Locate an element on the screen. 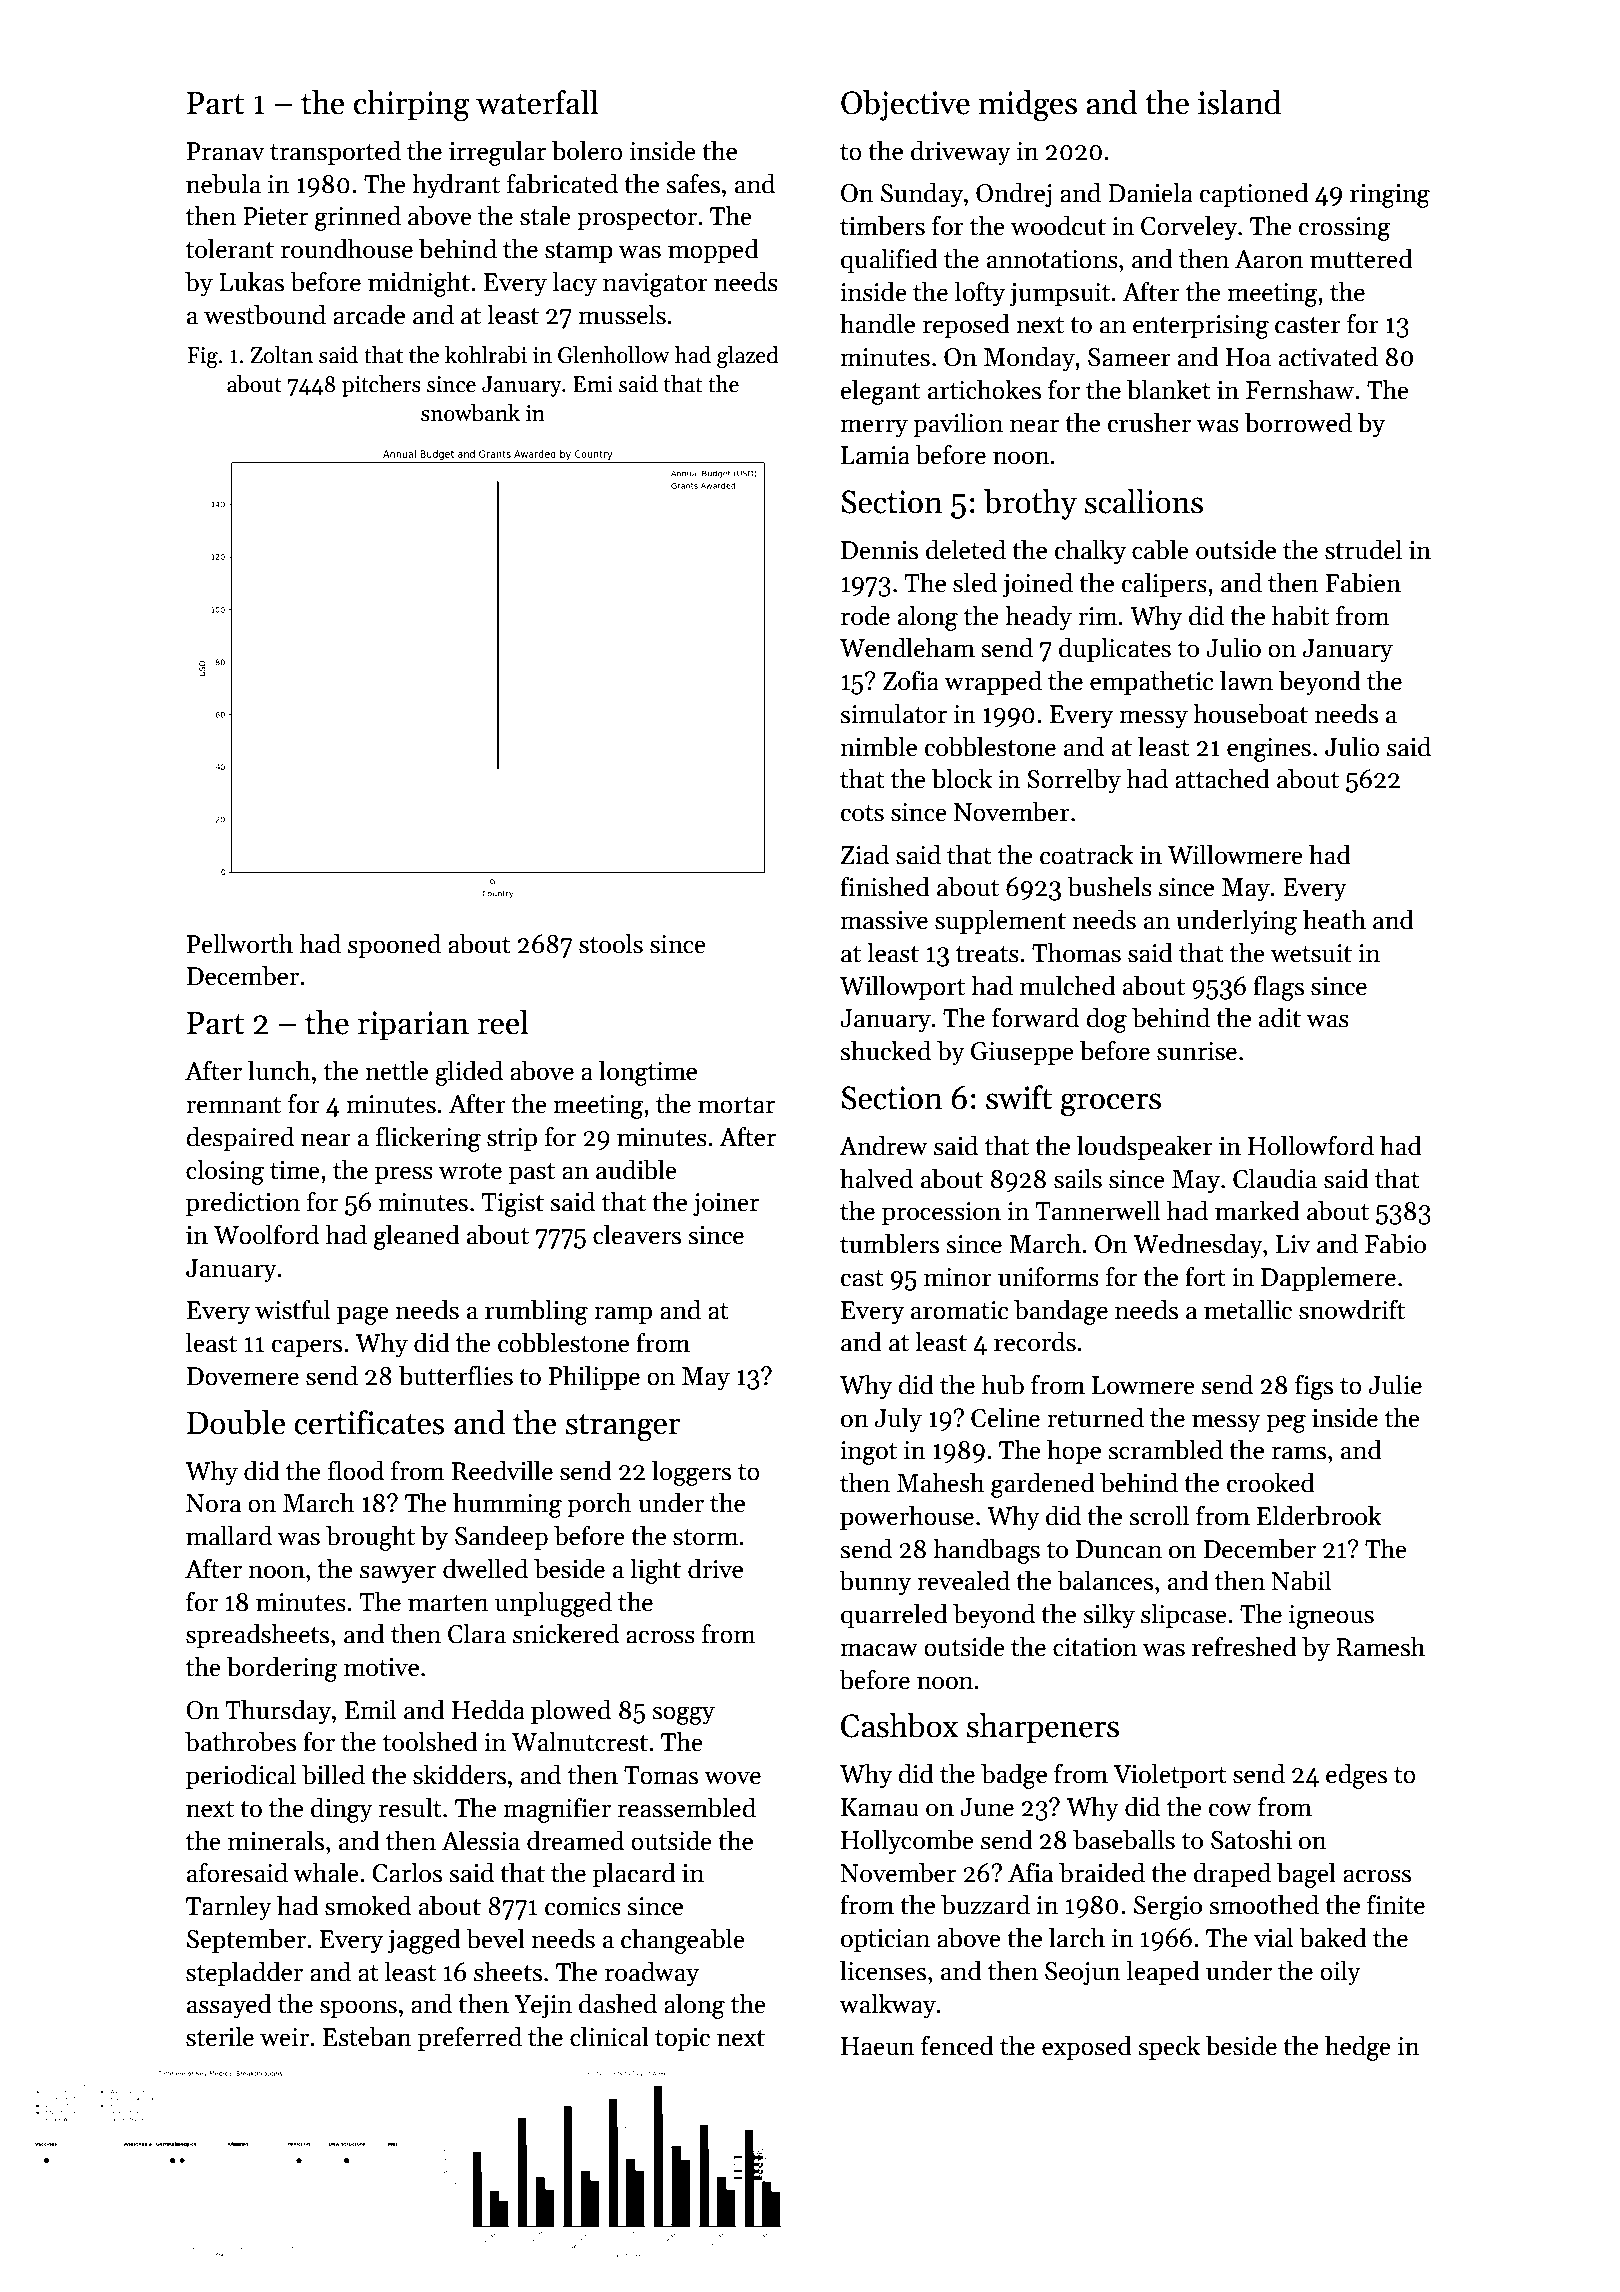  Hollowford is located at coordinates (1311, 1145).
